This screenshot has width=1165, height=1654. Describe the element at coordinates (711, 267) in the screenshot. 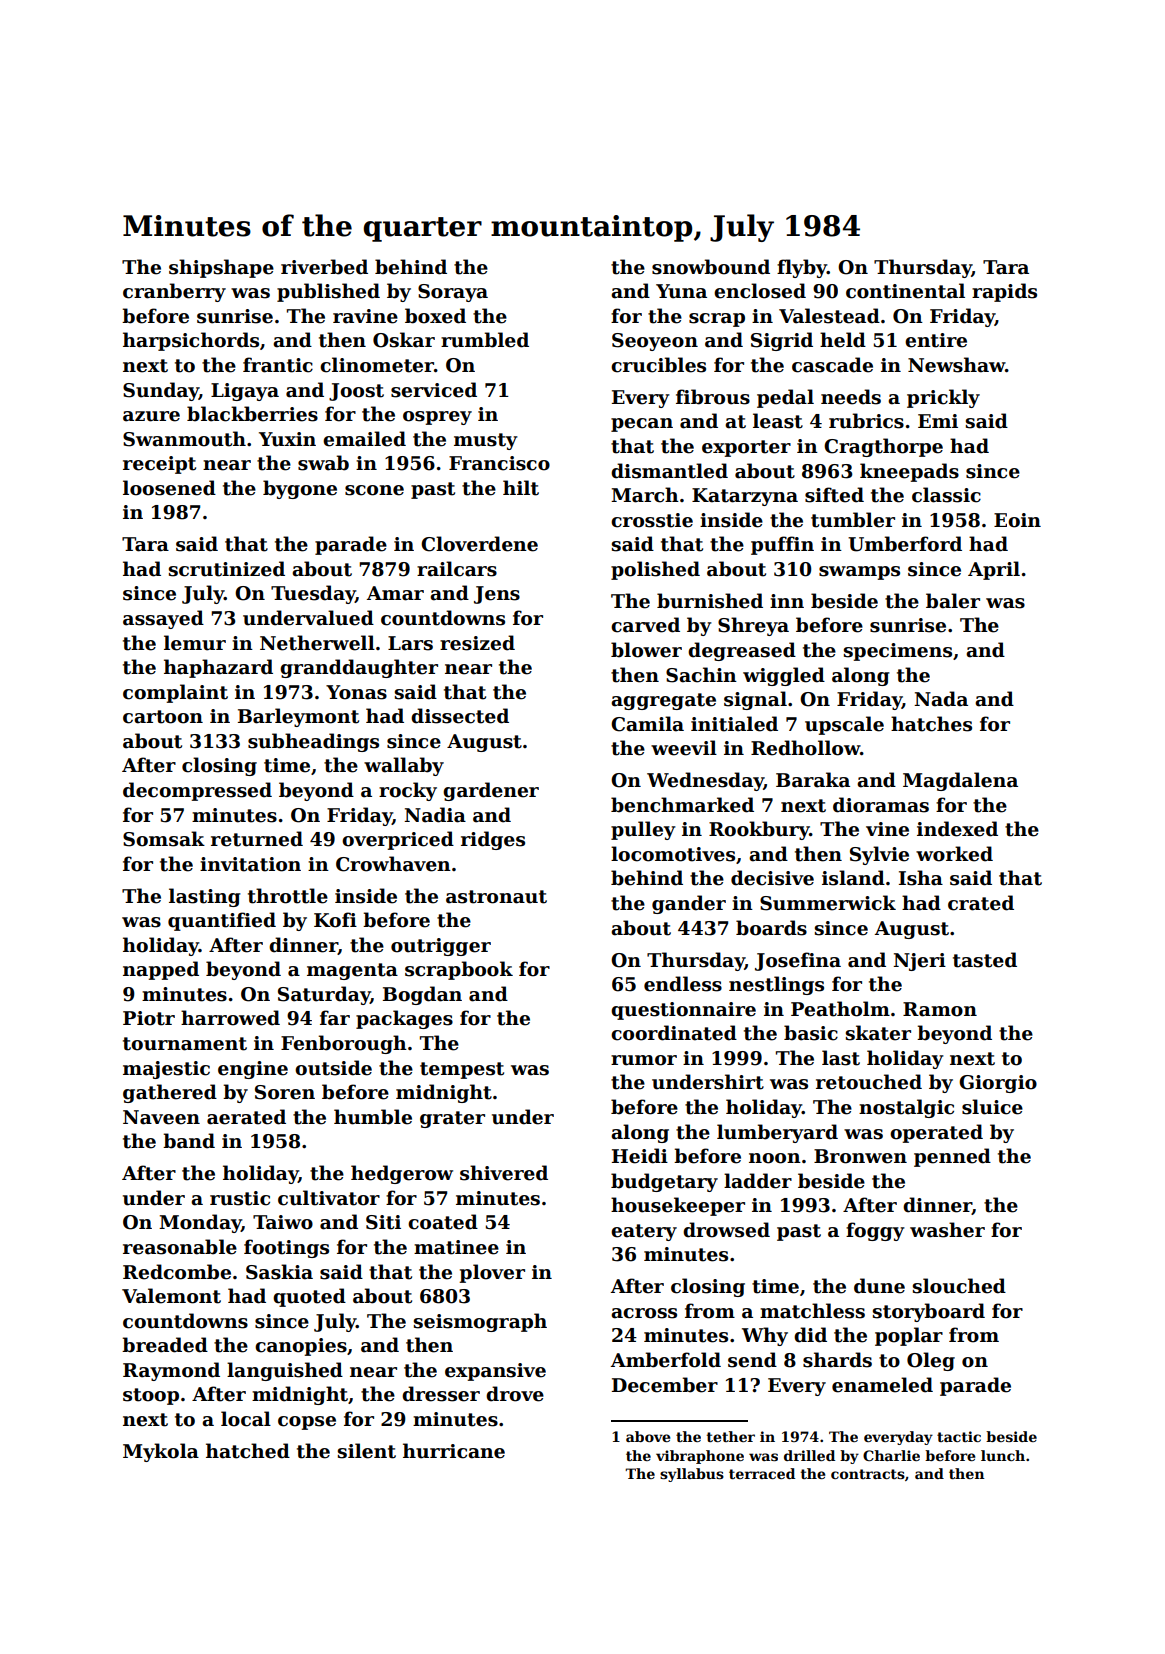

I see `snowbound` at that location.
